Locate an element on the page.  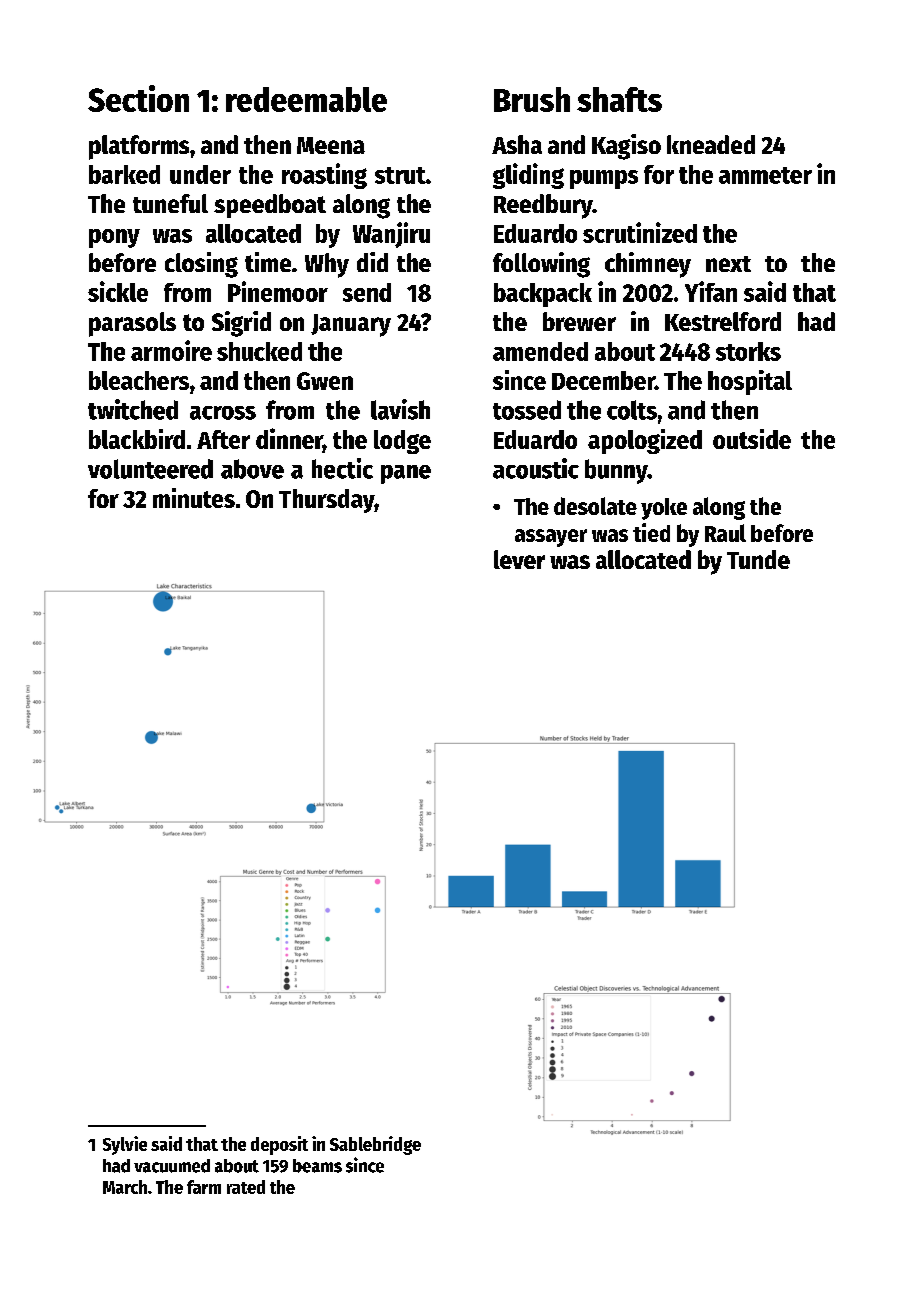
Tunde is located at coordinates (758, 559).
